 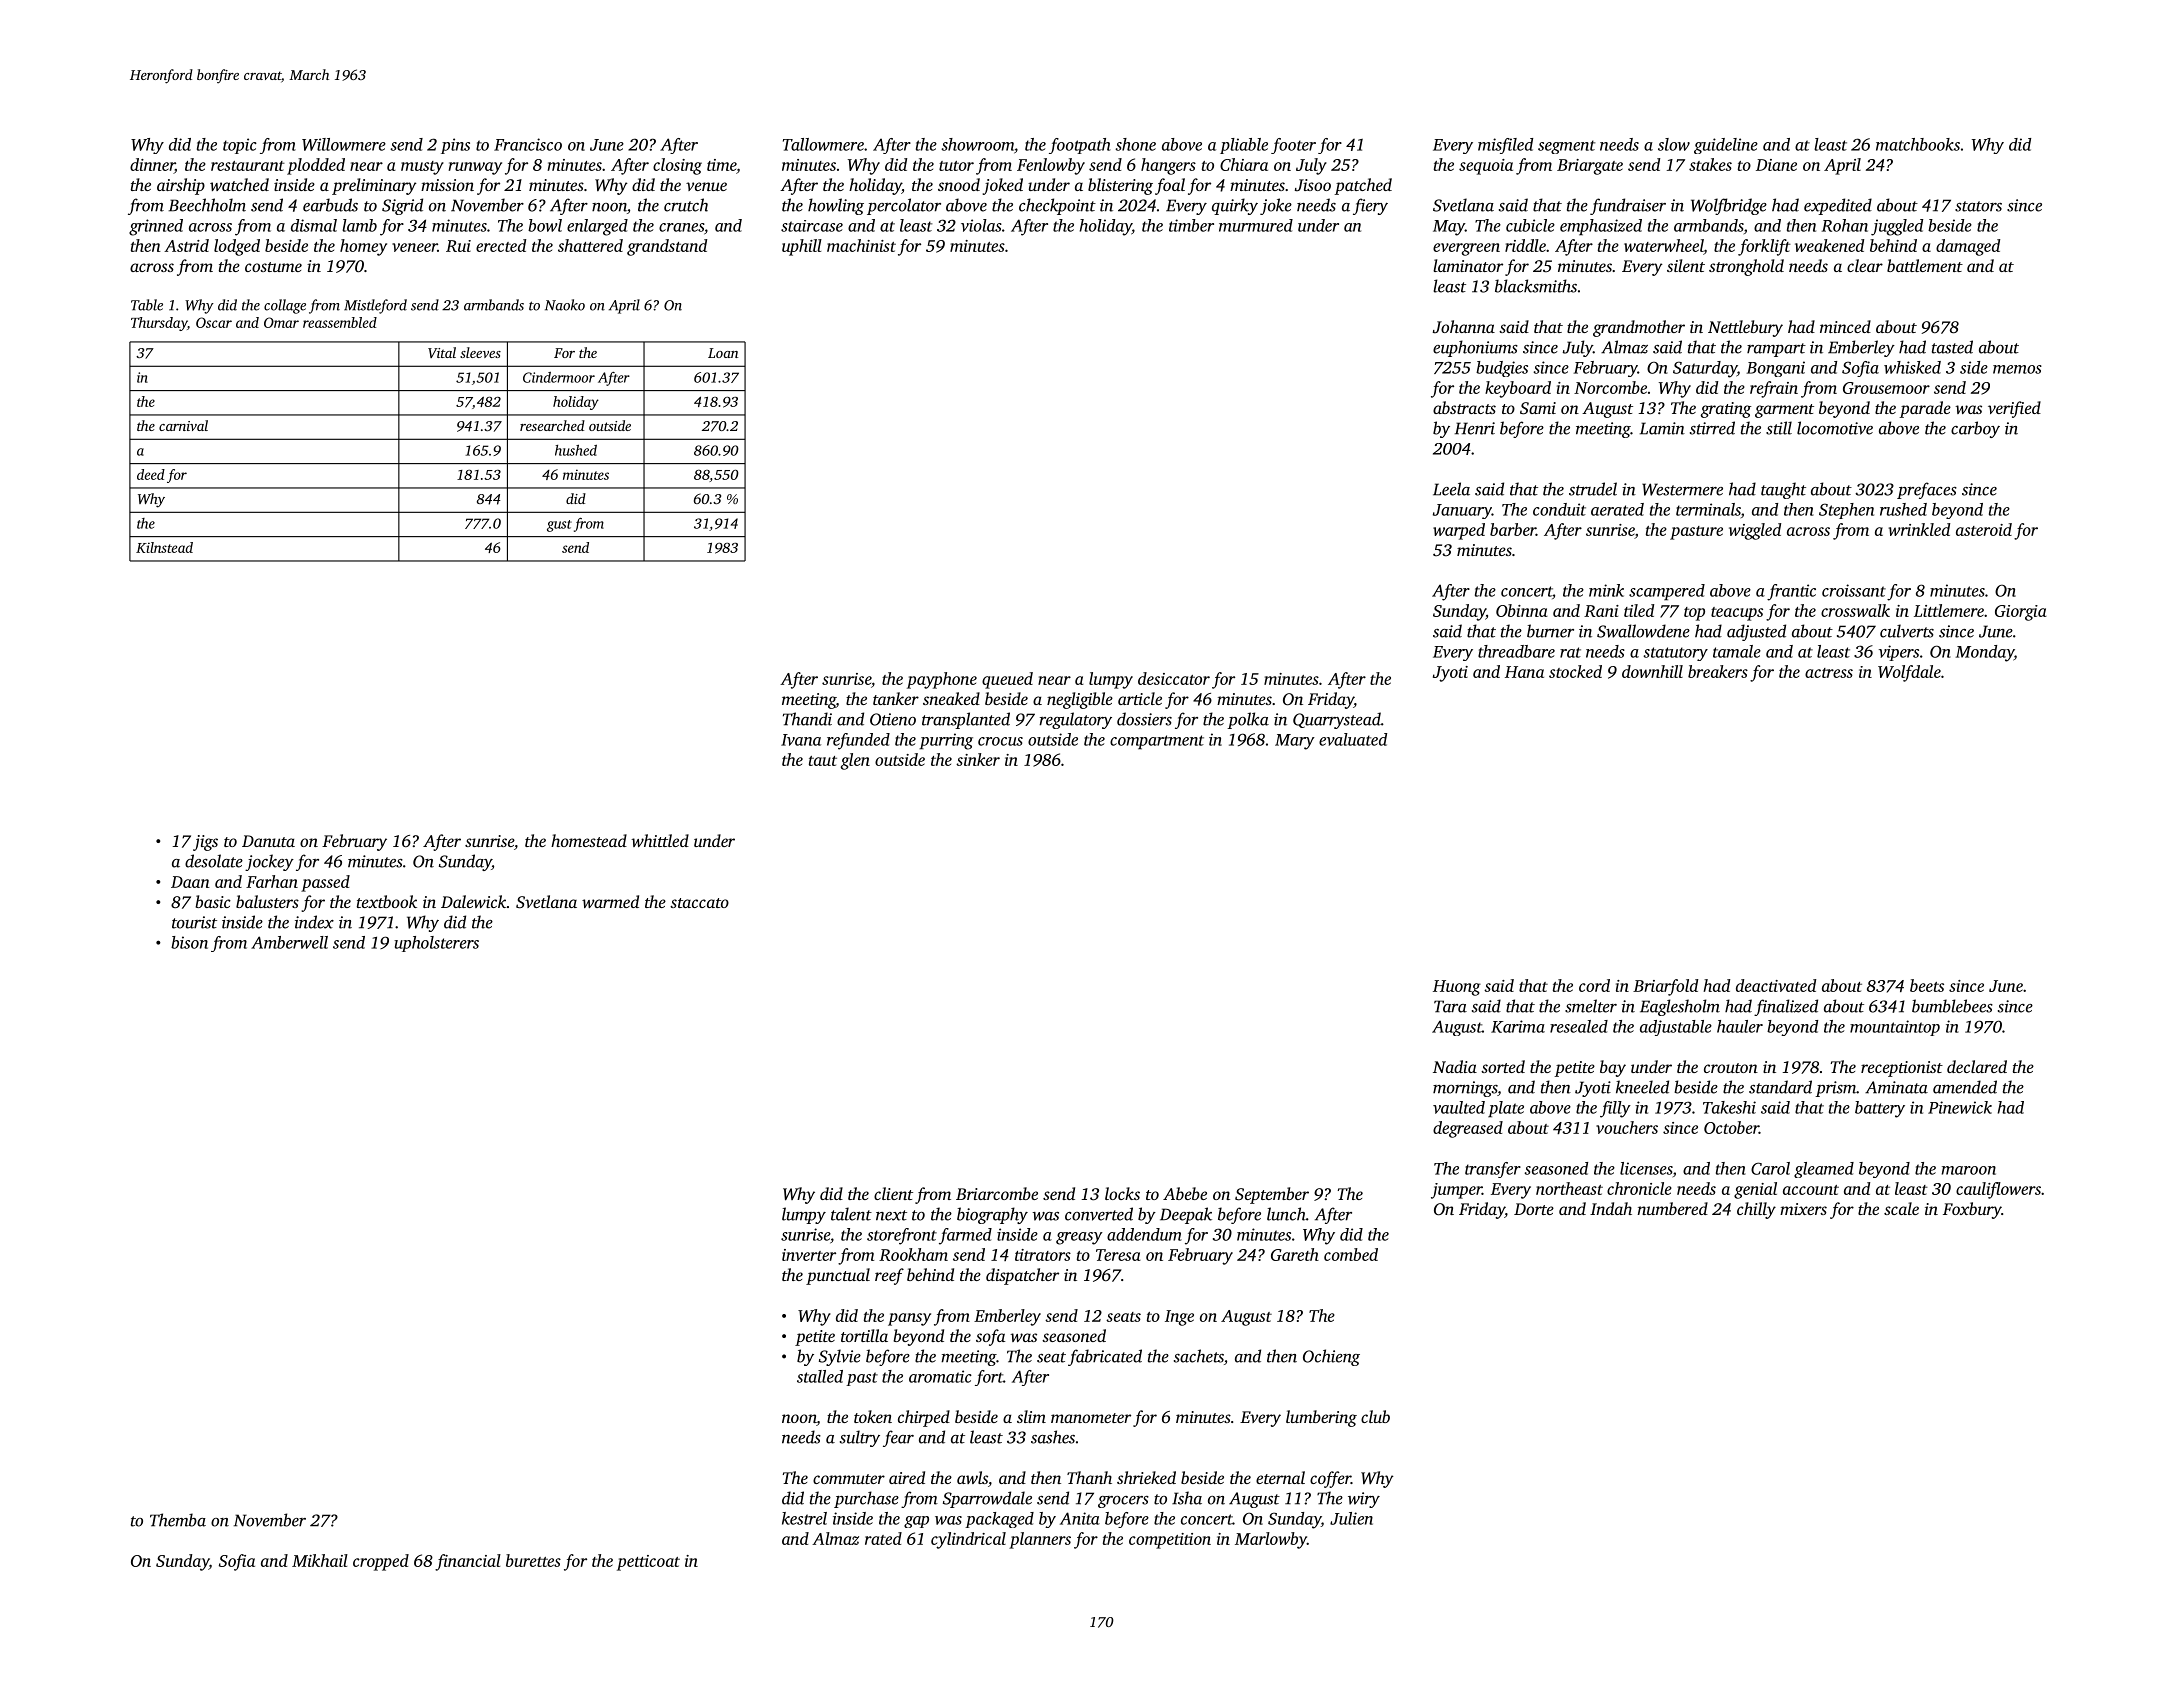 I want to click on upholsterers, so click(x=436, y=944).
